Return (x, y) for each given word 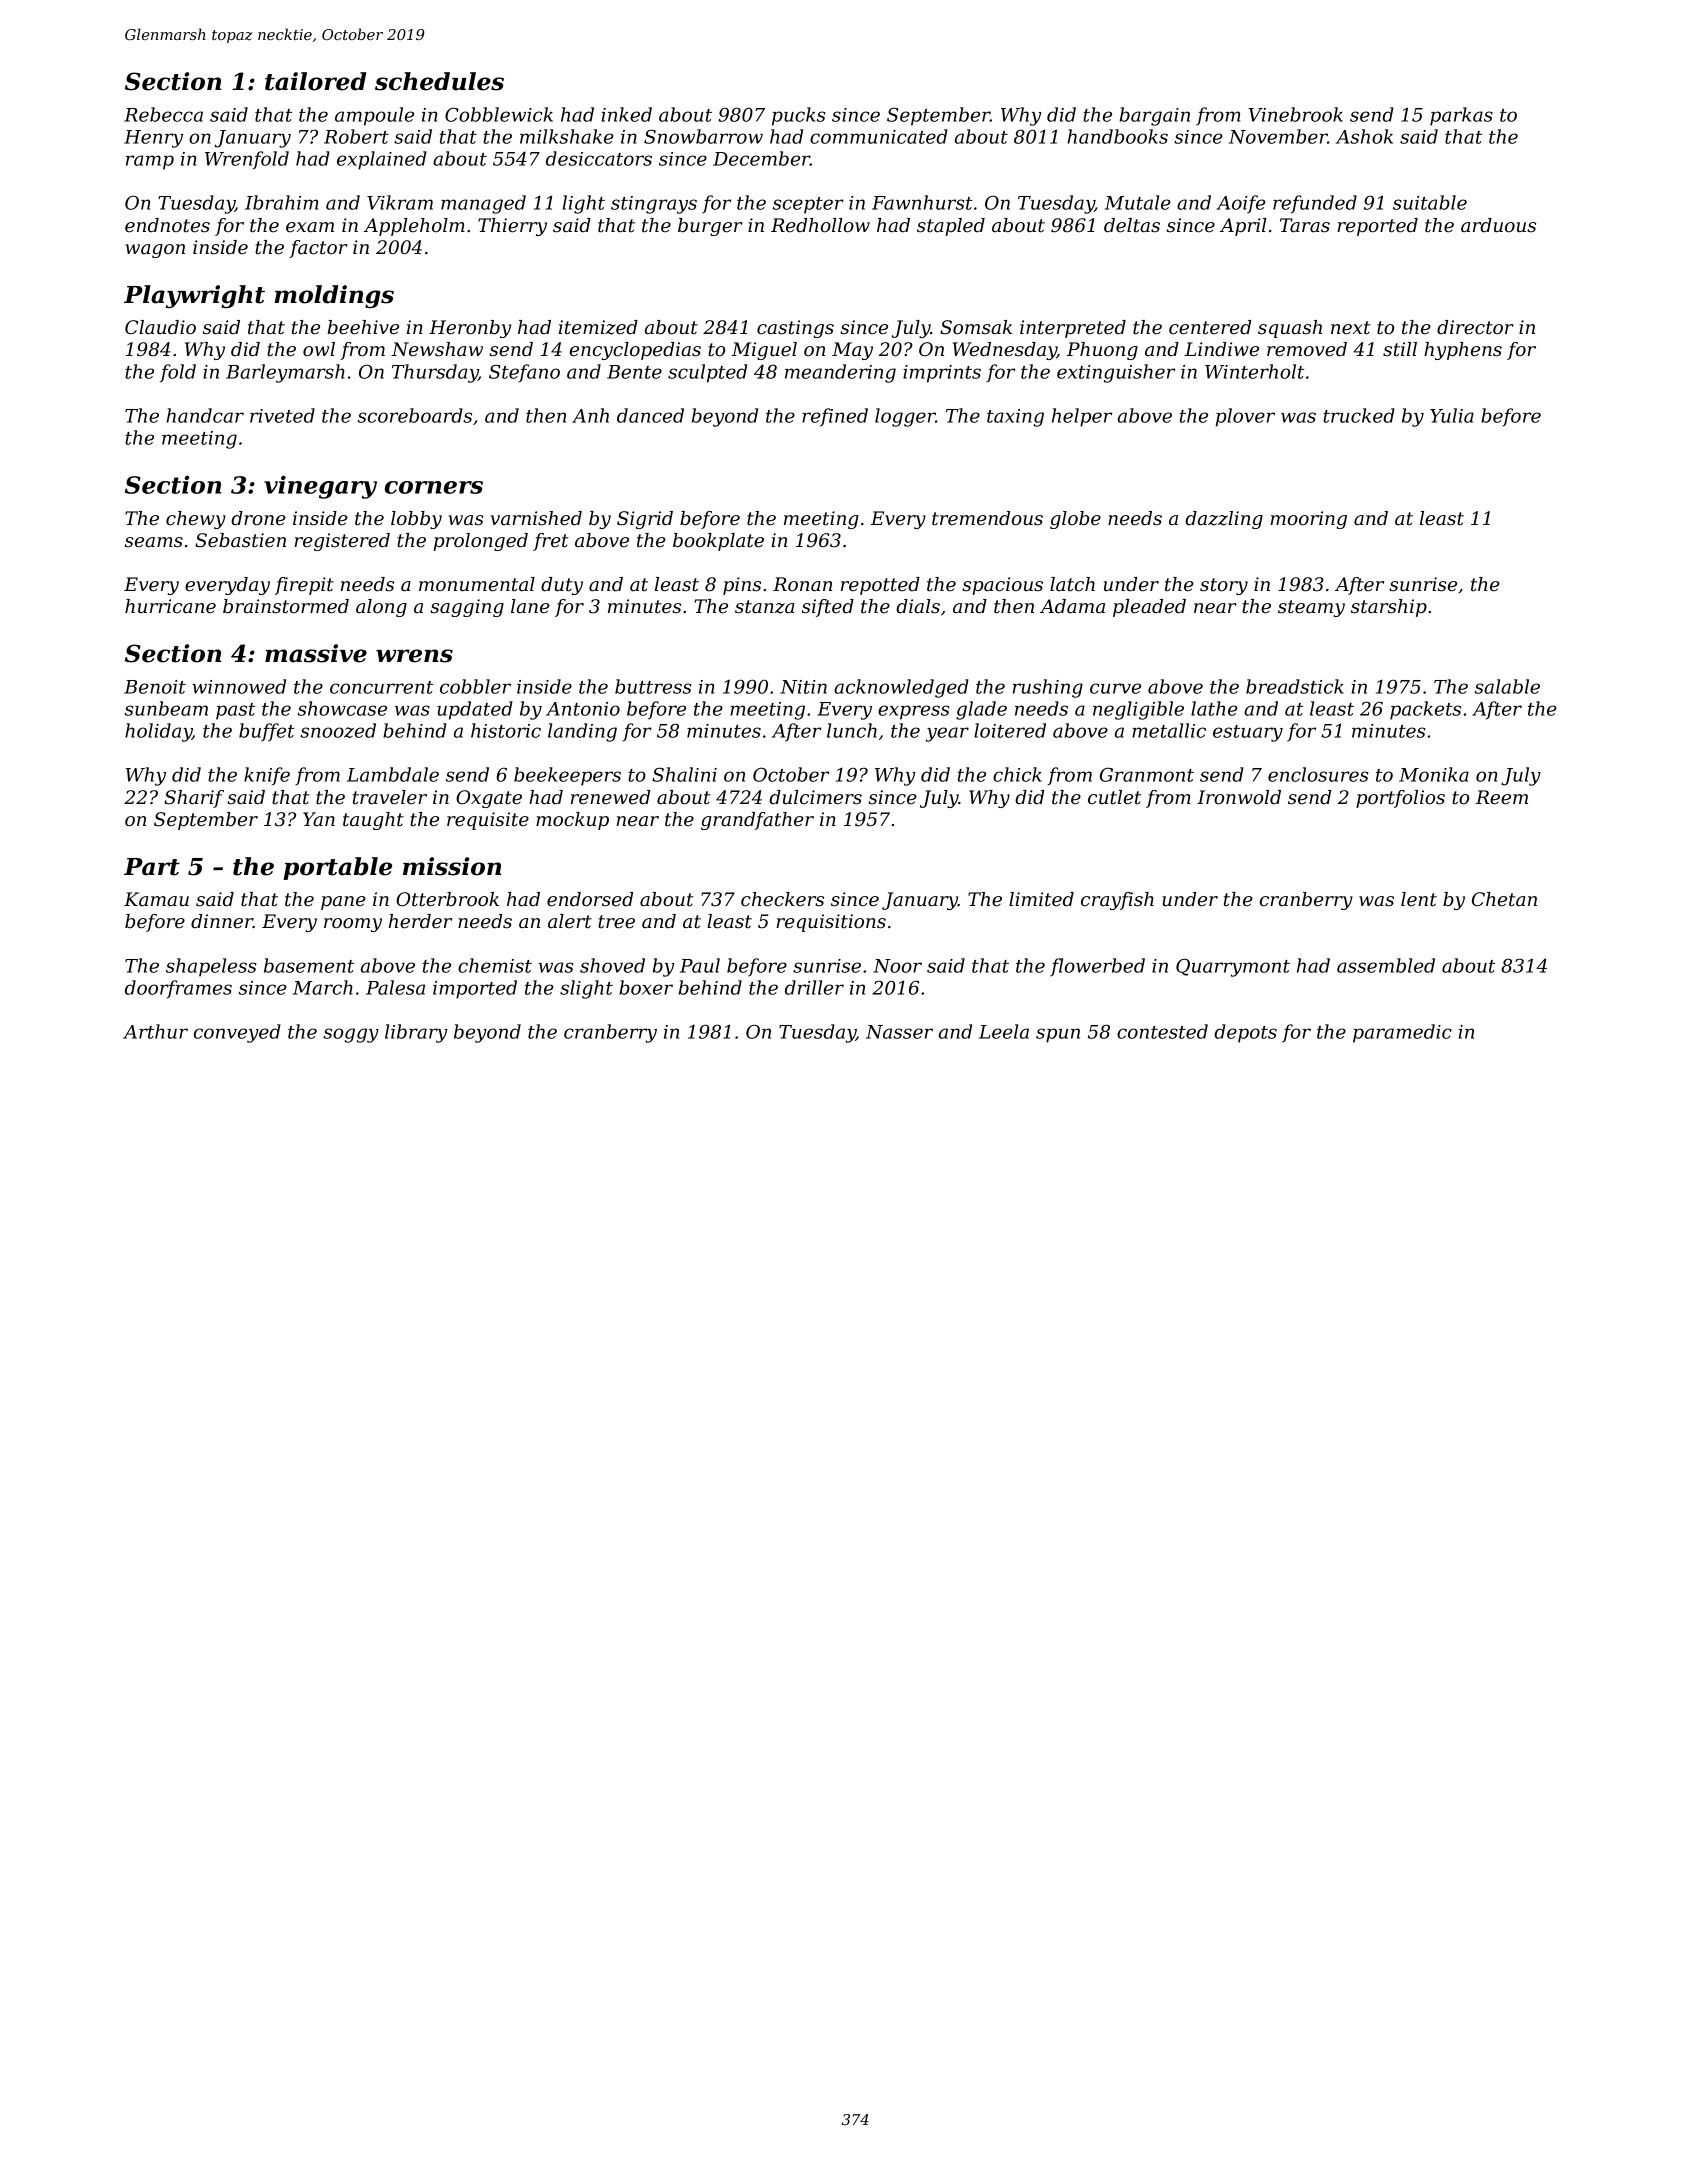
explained (382, 160)
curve (1115, 688)
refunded (1315, 204)
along (381, 608)
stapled (951, 227)
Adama (1072, 606)
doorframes (178, 989)
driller (814, 987)
